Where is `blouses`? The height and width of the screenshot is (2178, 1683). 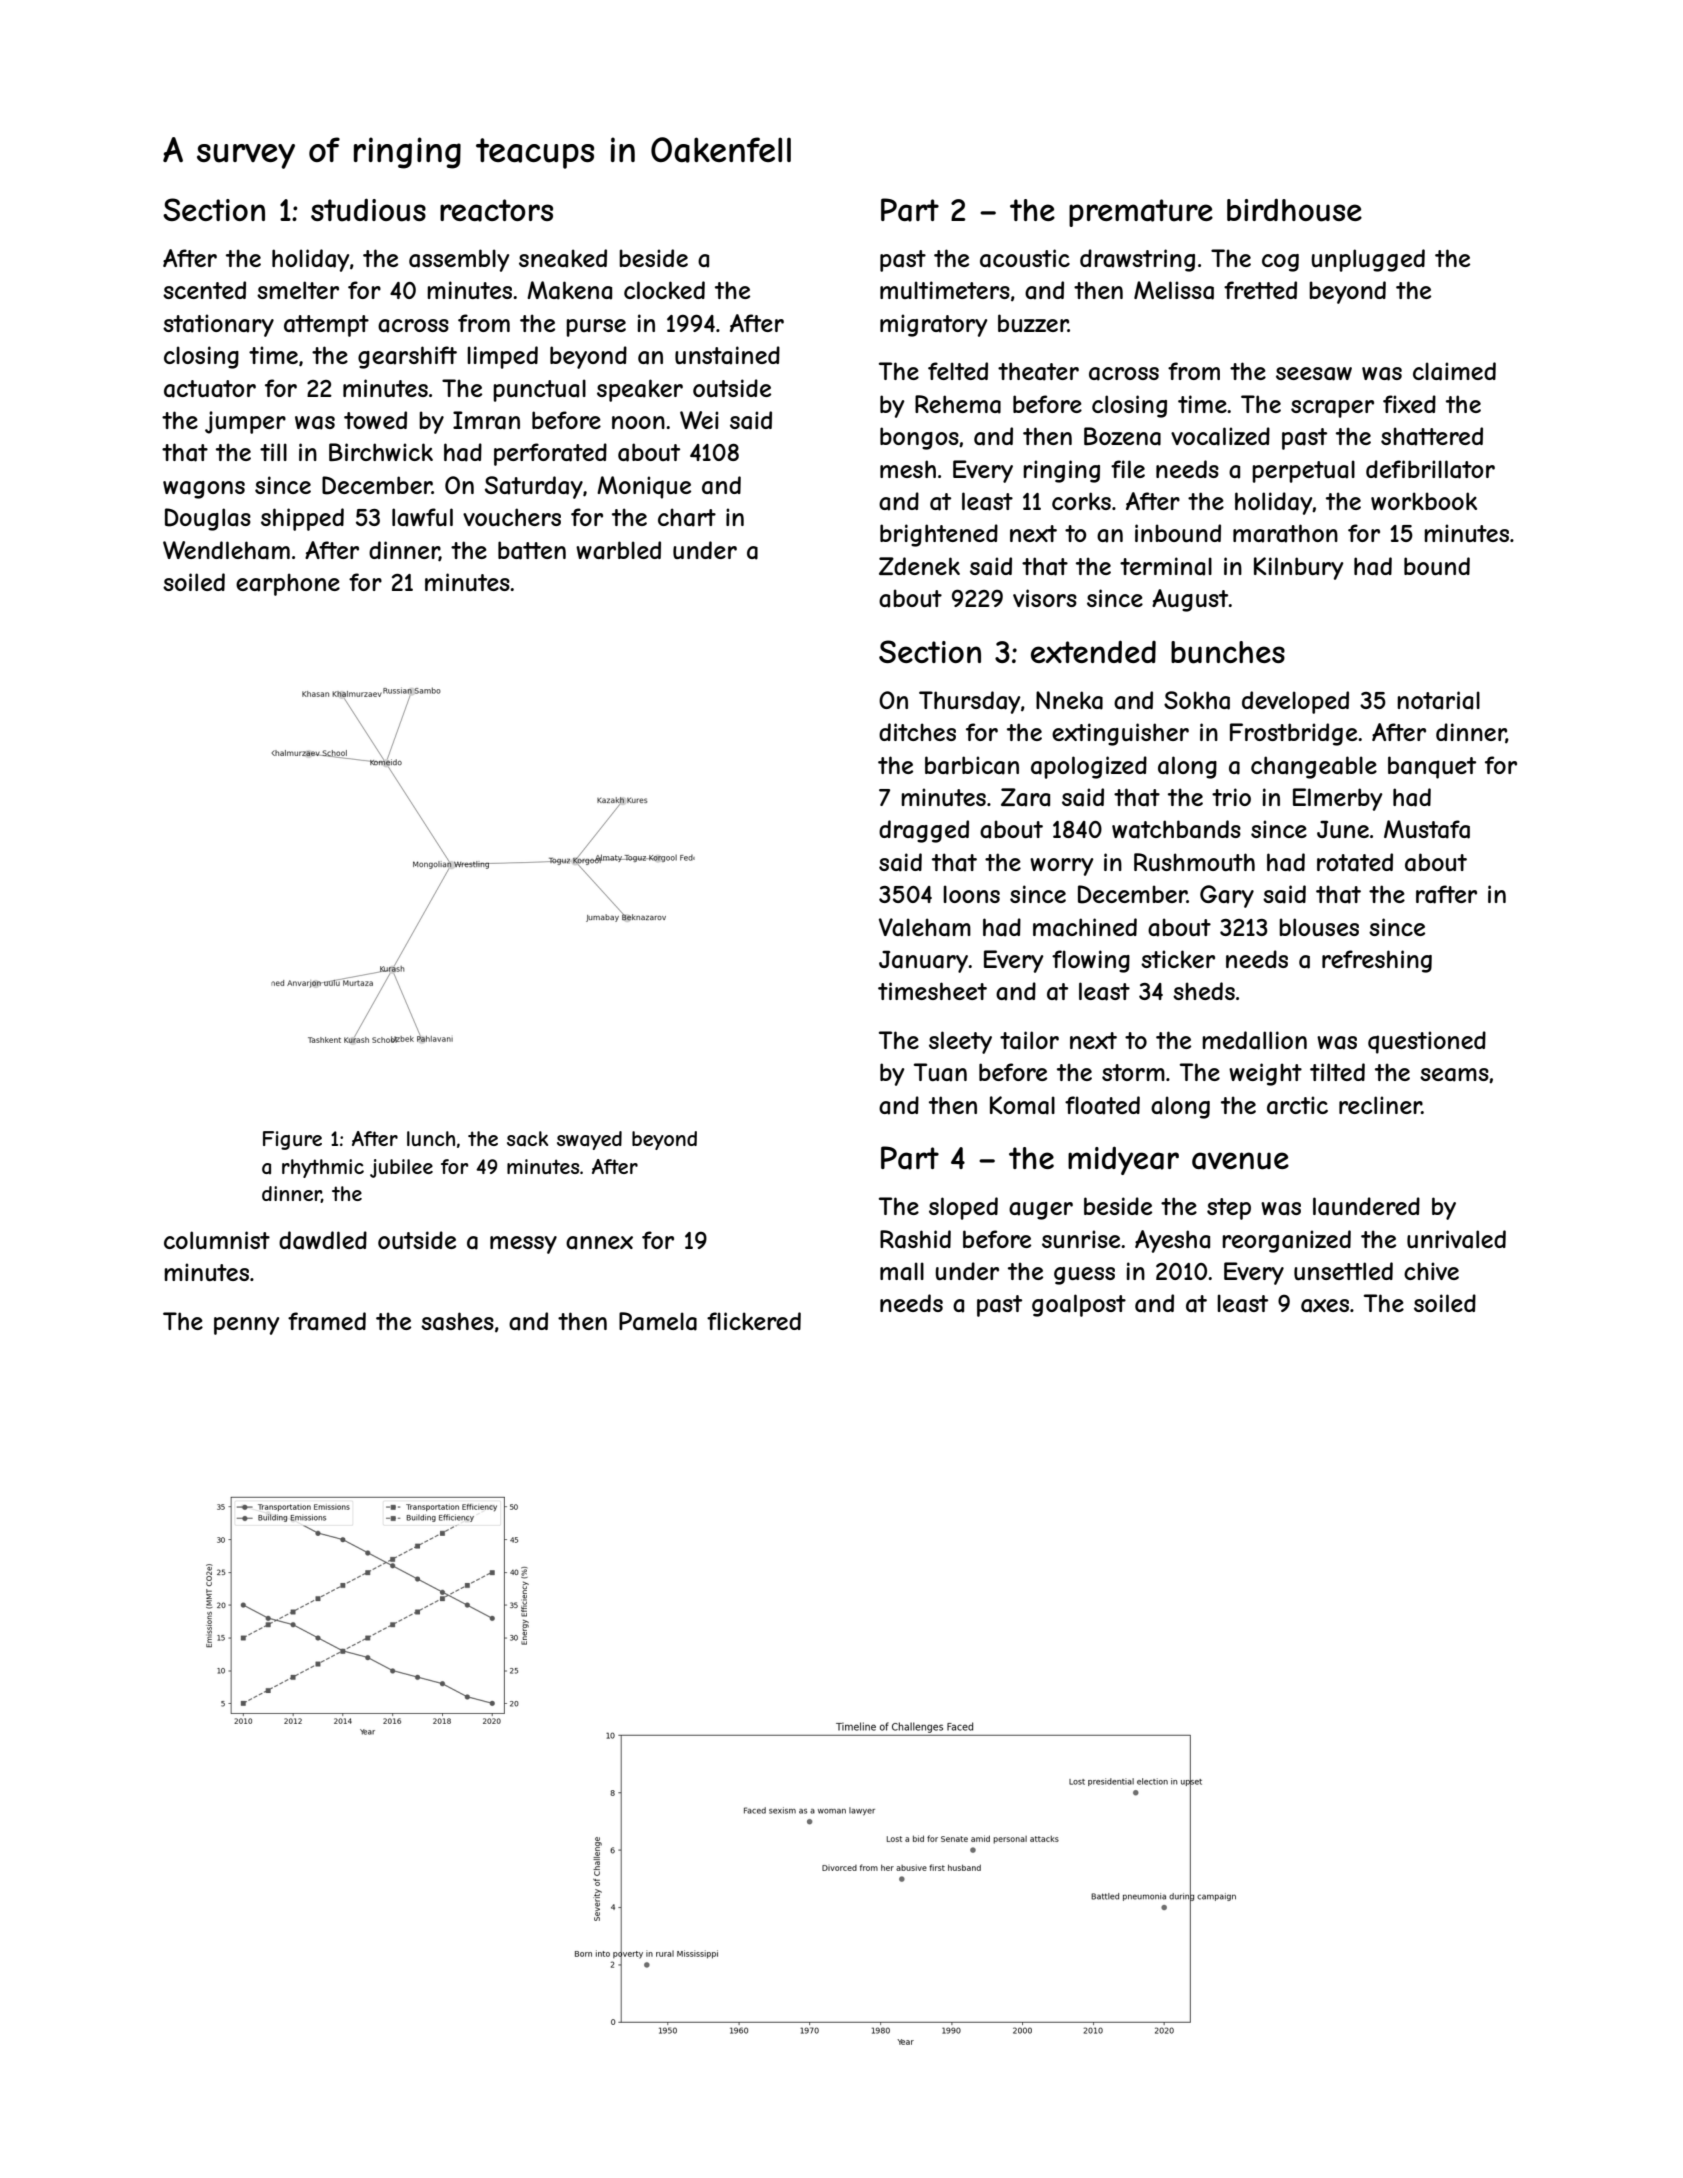 blouses is located at coordinates (1319, 927).
